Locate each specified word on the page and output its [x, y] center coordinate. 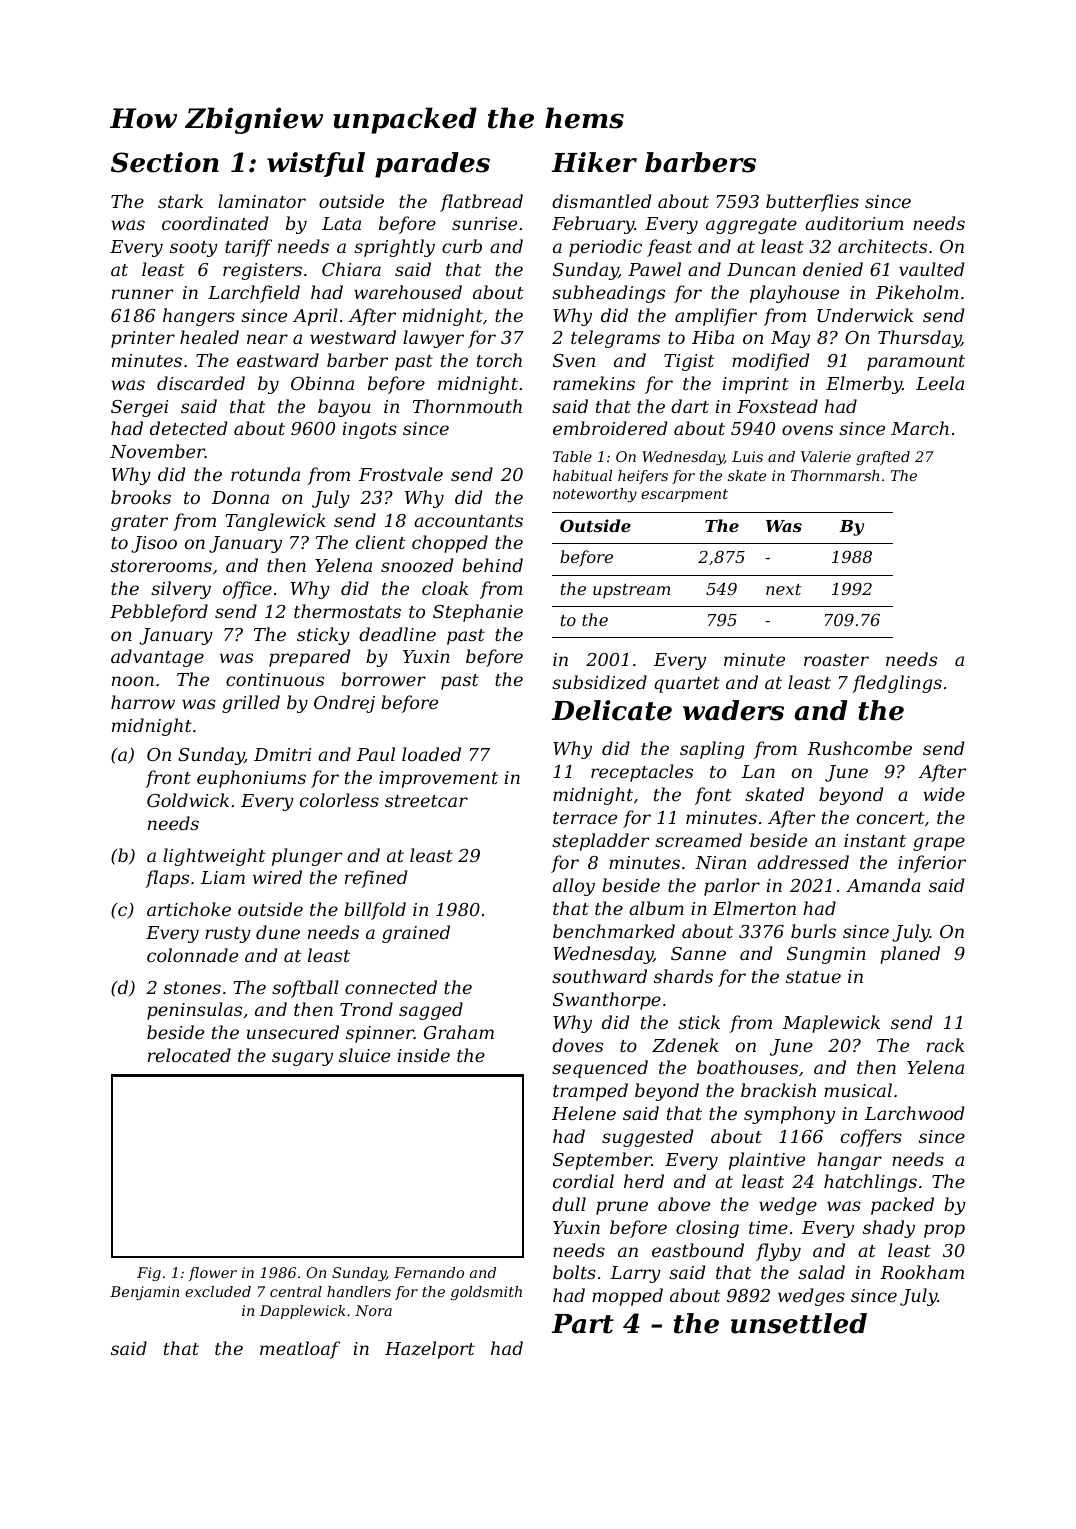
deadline [397, 634]
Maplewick [831, 1024]
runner [142, 294]
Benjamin [144, 1293]
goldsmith [486, 1293]
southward [599, 976]
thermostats [347, 611]
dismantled [601, 201]
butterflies [812, 203]
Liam [223, 877]
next [783, 589]
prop [944, 1231]
